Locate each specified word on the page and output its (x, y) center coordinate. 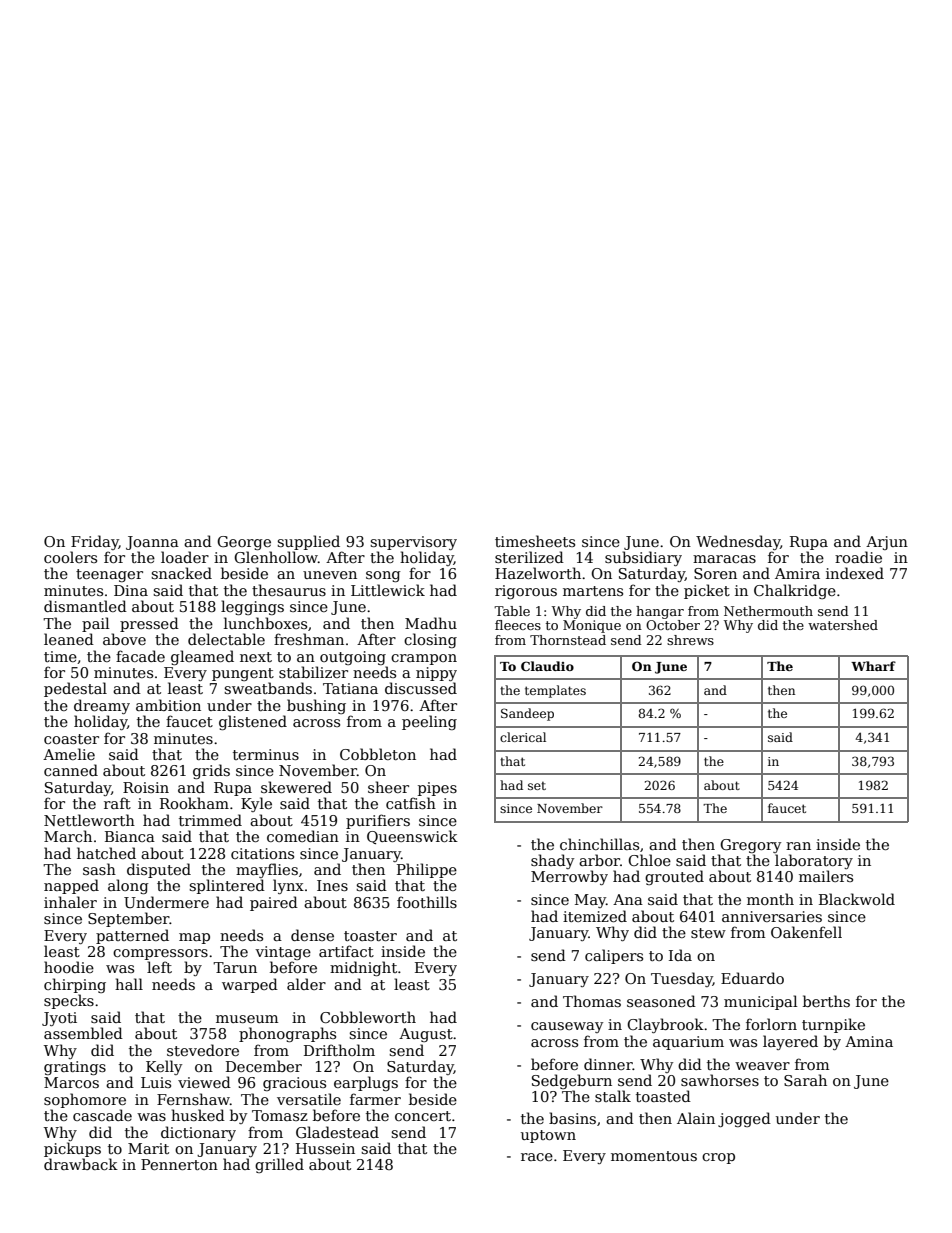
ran (798, 846)
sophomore (85, 1100)
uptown (548, 1136)
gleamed (202, 657)
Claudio (547, 666)
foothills (427, 902)
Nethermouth (768, 611)
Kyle (256, 804)
